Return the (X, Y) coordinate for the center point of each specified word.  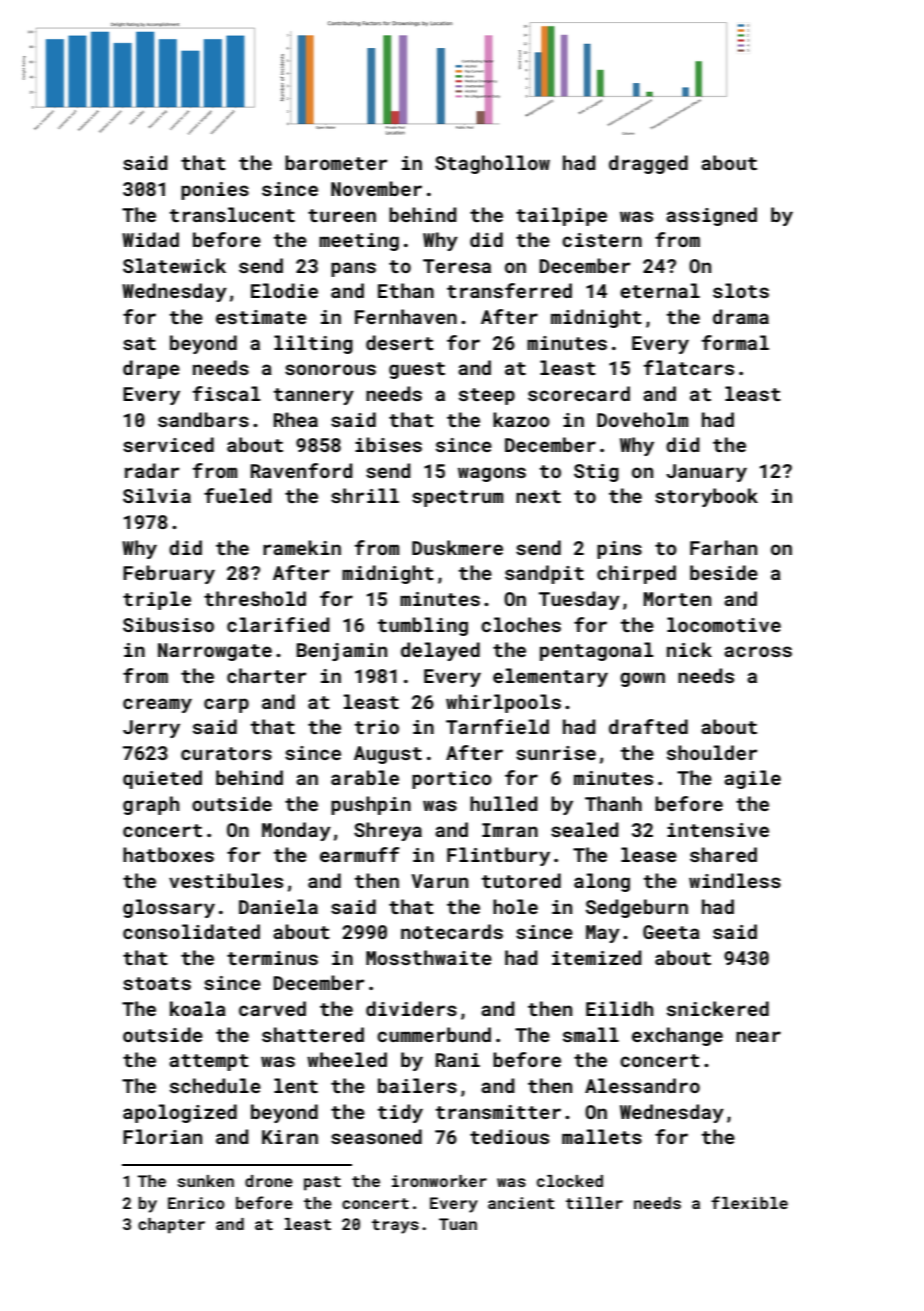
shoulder (712, 752)
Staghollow (492, 164)
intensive (718, 830)
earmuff (359, 854)
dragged (648, 164)
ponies (215, 191)
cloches (521, 624)
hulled (504, 803)
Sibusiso (168, 624)
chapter (171, 1226)
